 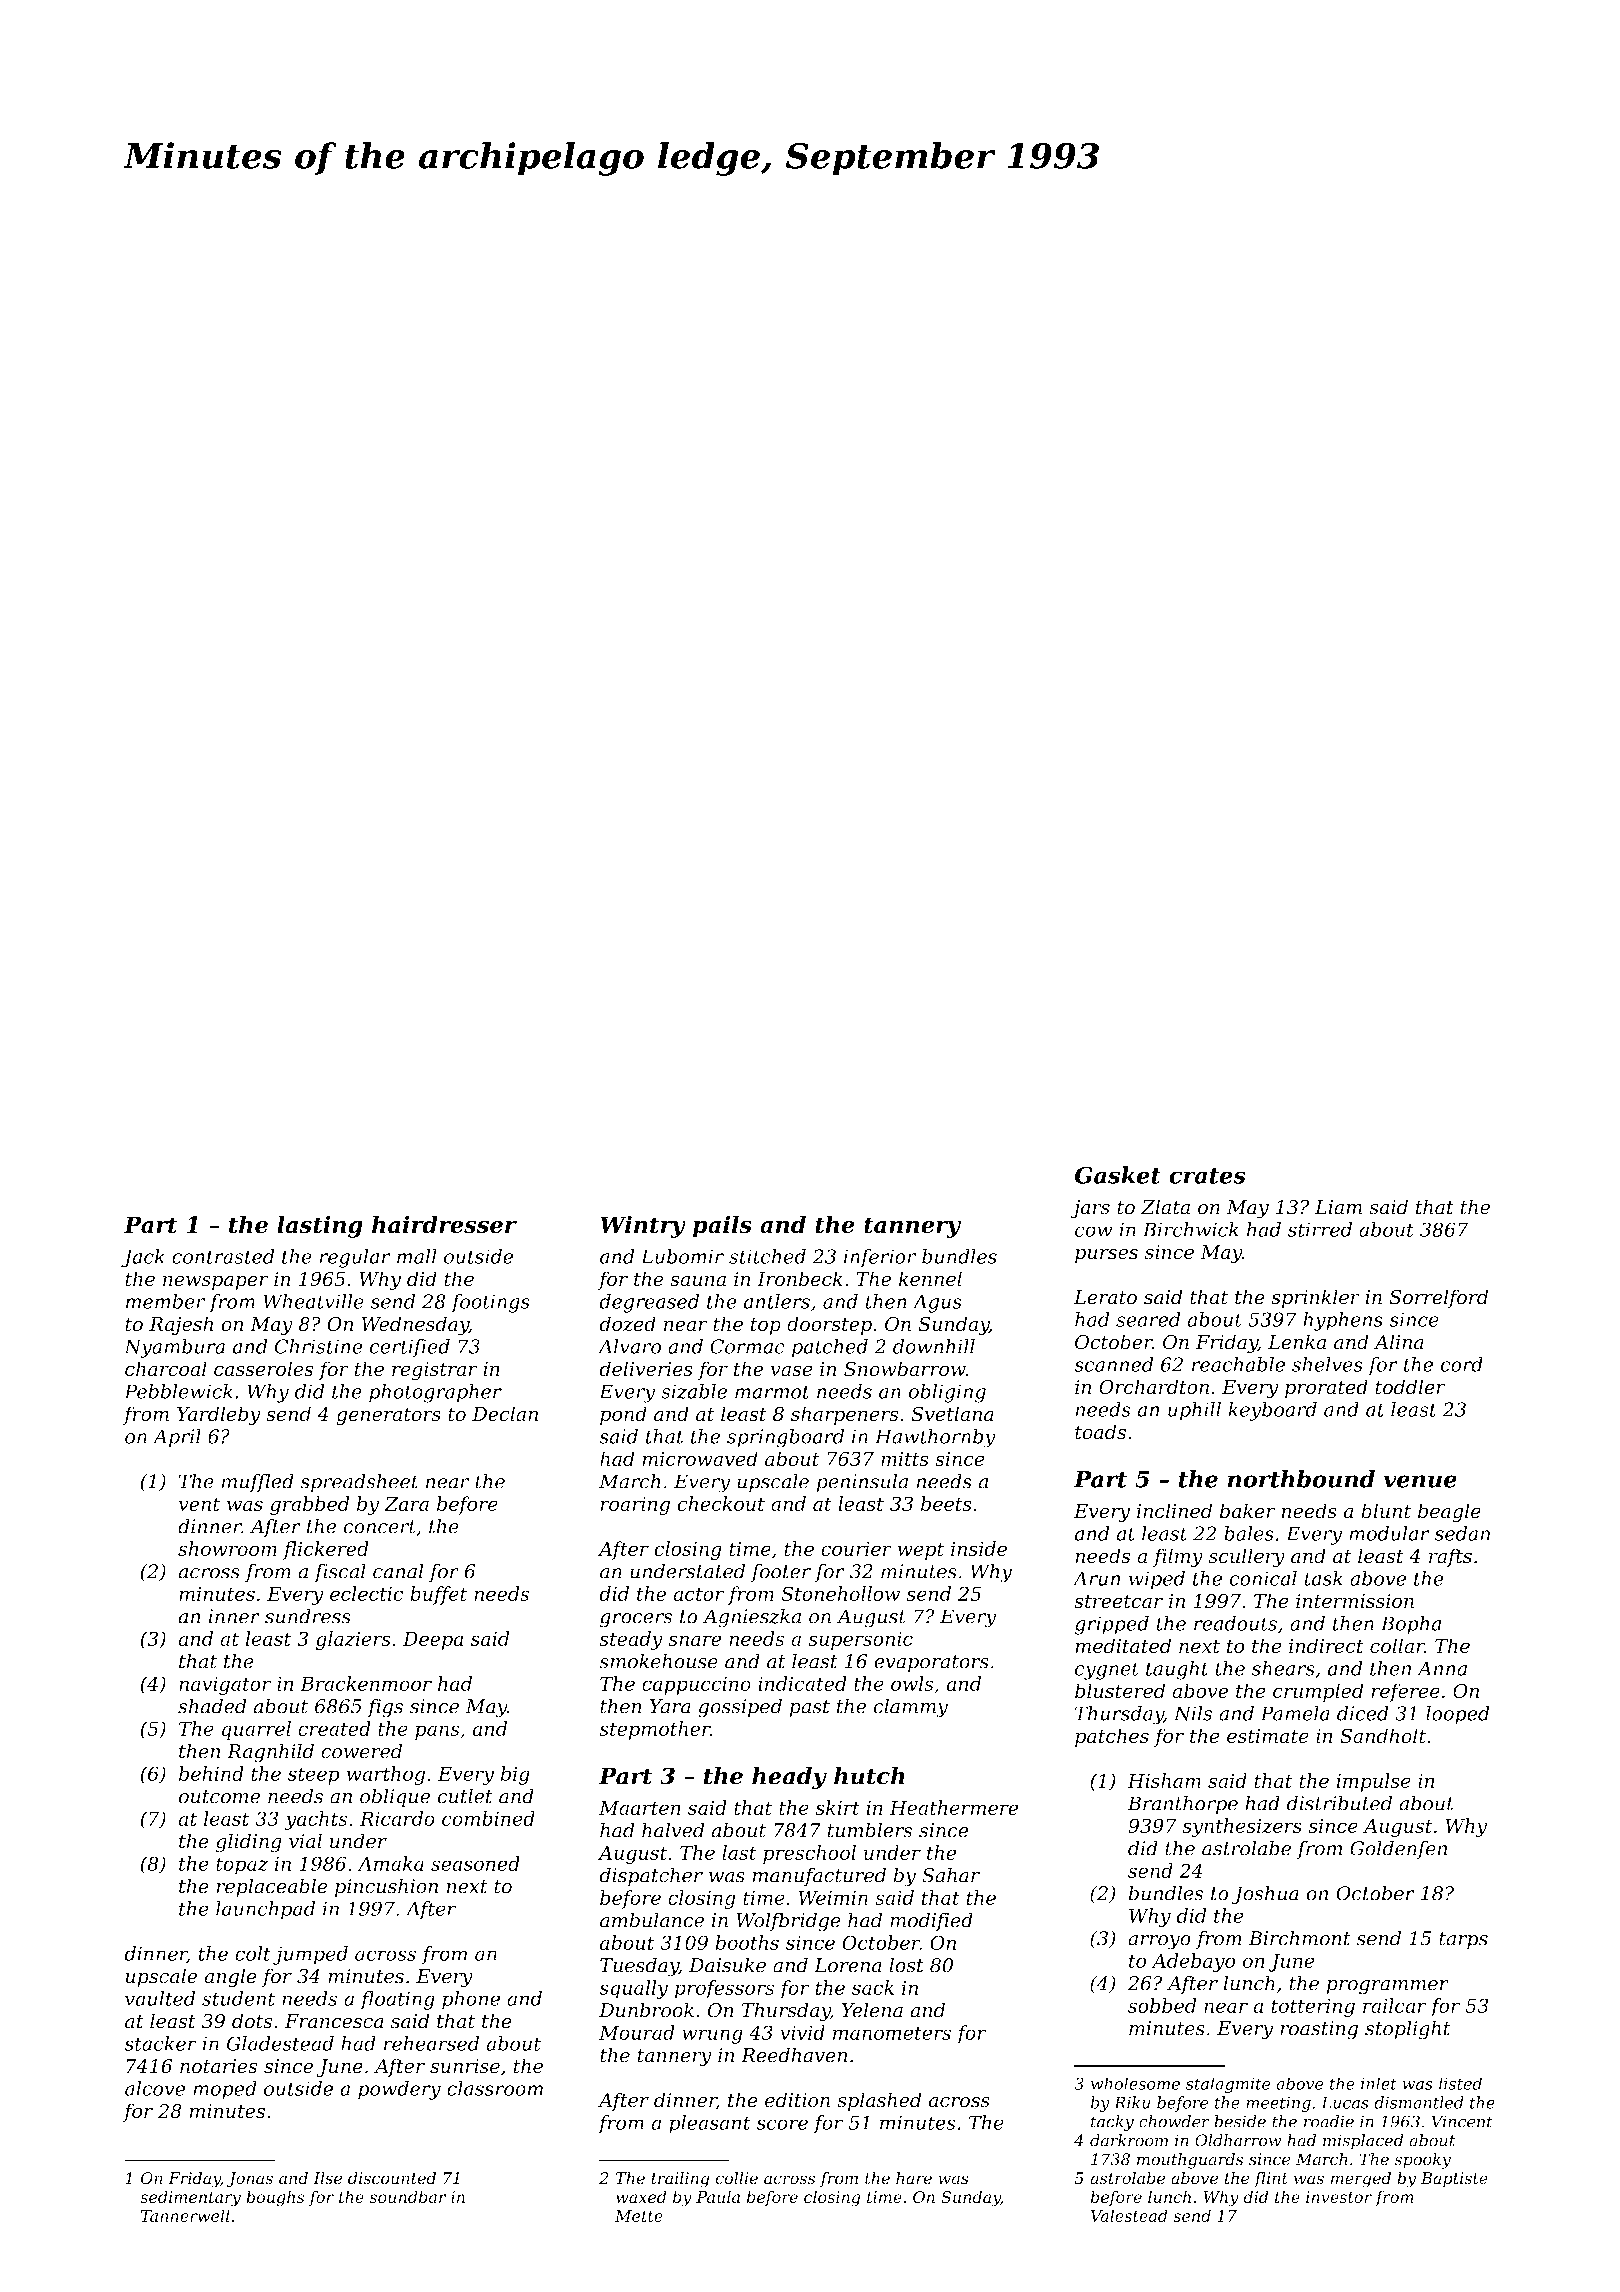 I want to click on Tannerwell, so click(x=185, y=2215).
